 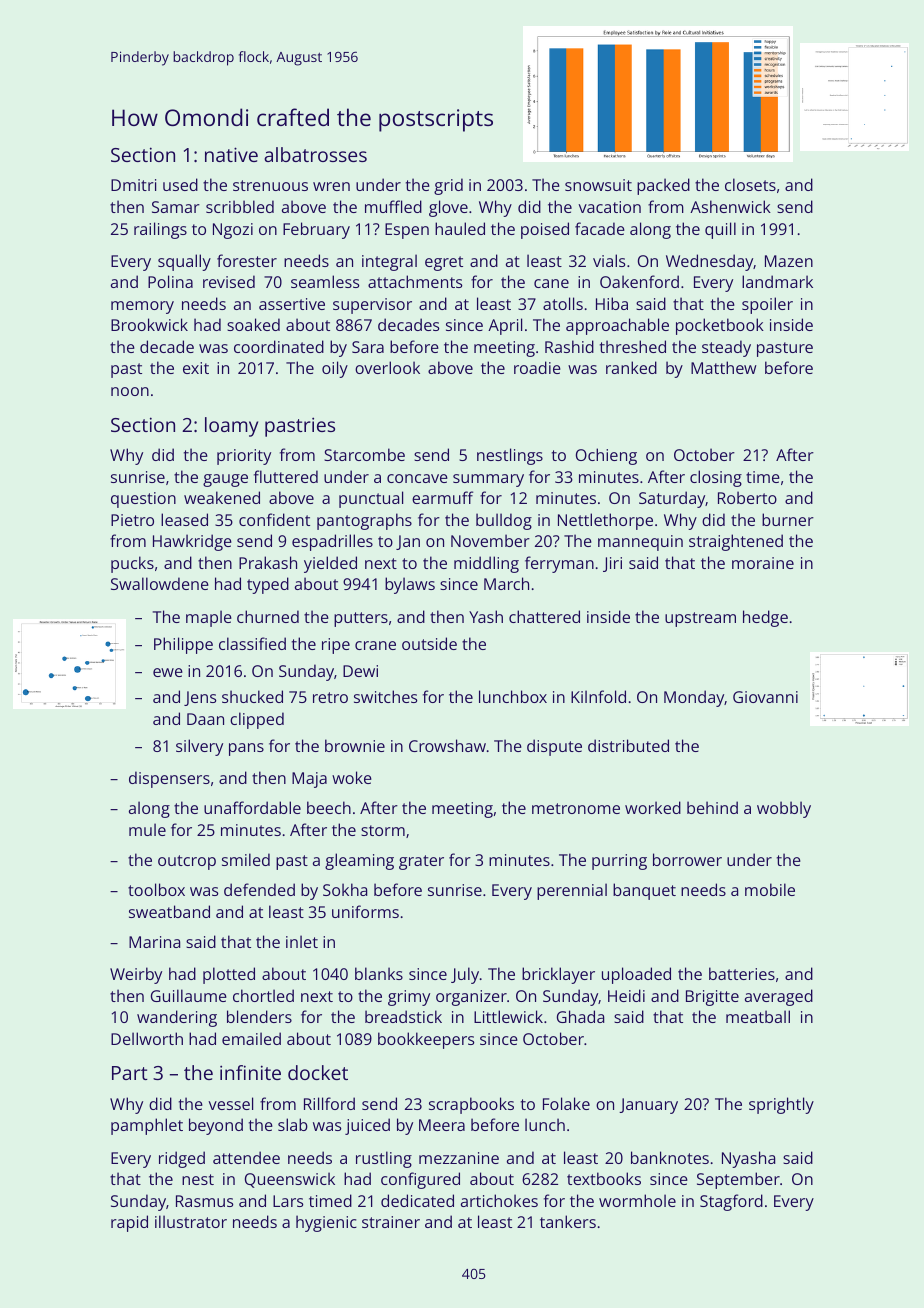 I want to click on mannequin, so click(x=640, y=543).
